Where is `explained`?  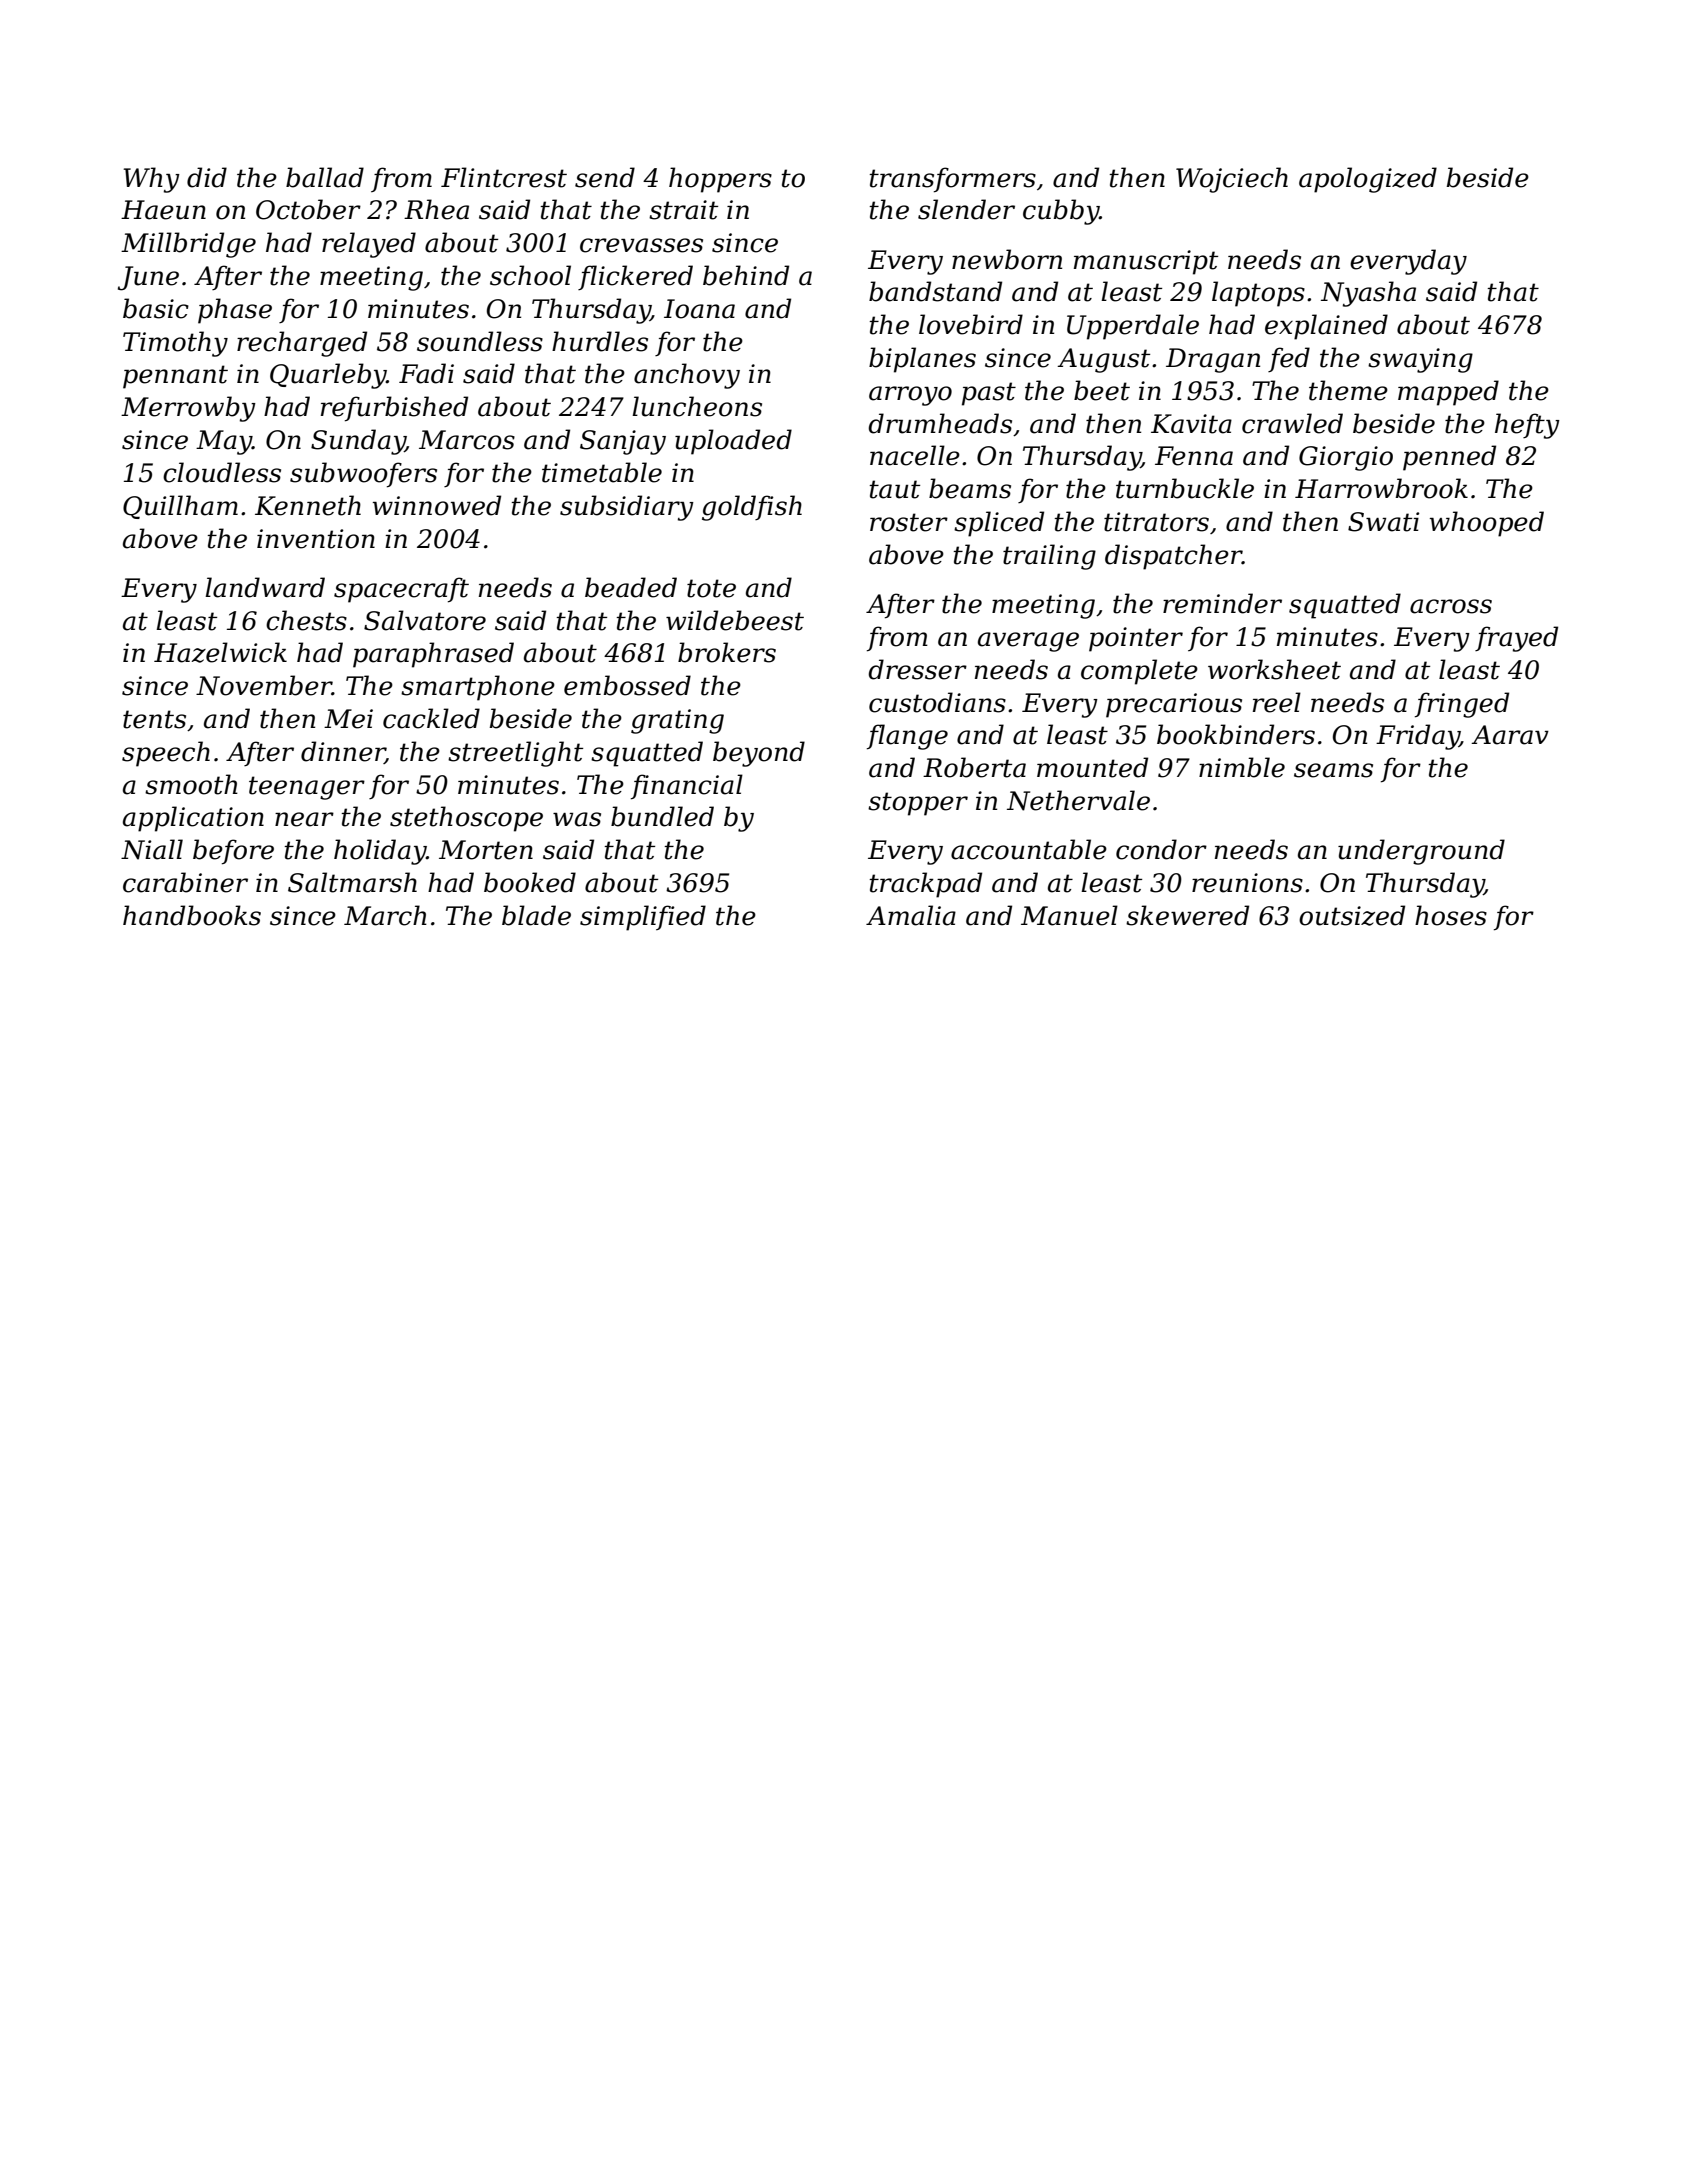
explained is located at coordinates (1326, 327).
